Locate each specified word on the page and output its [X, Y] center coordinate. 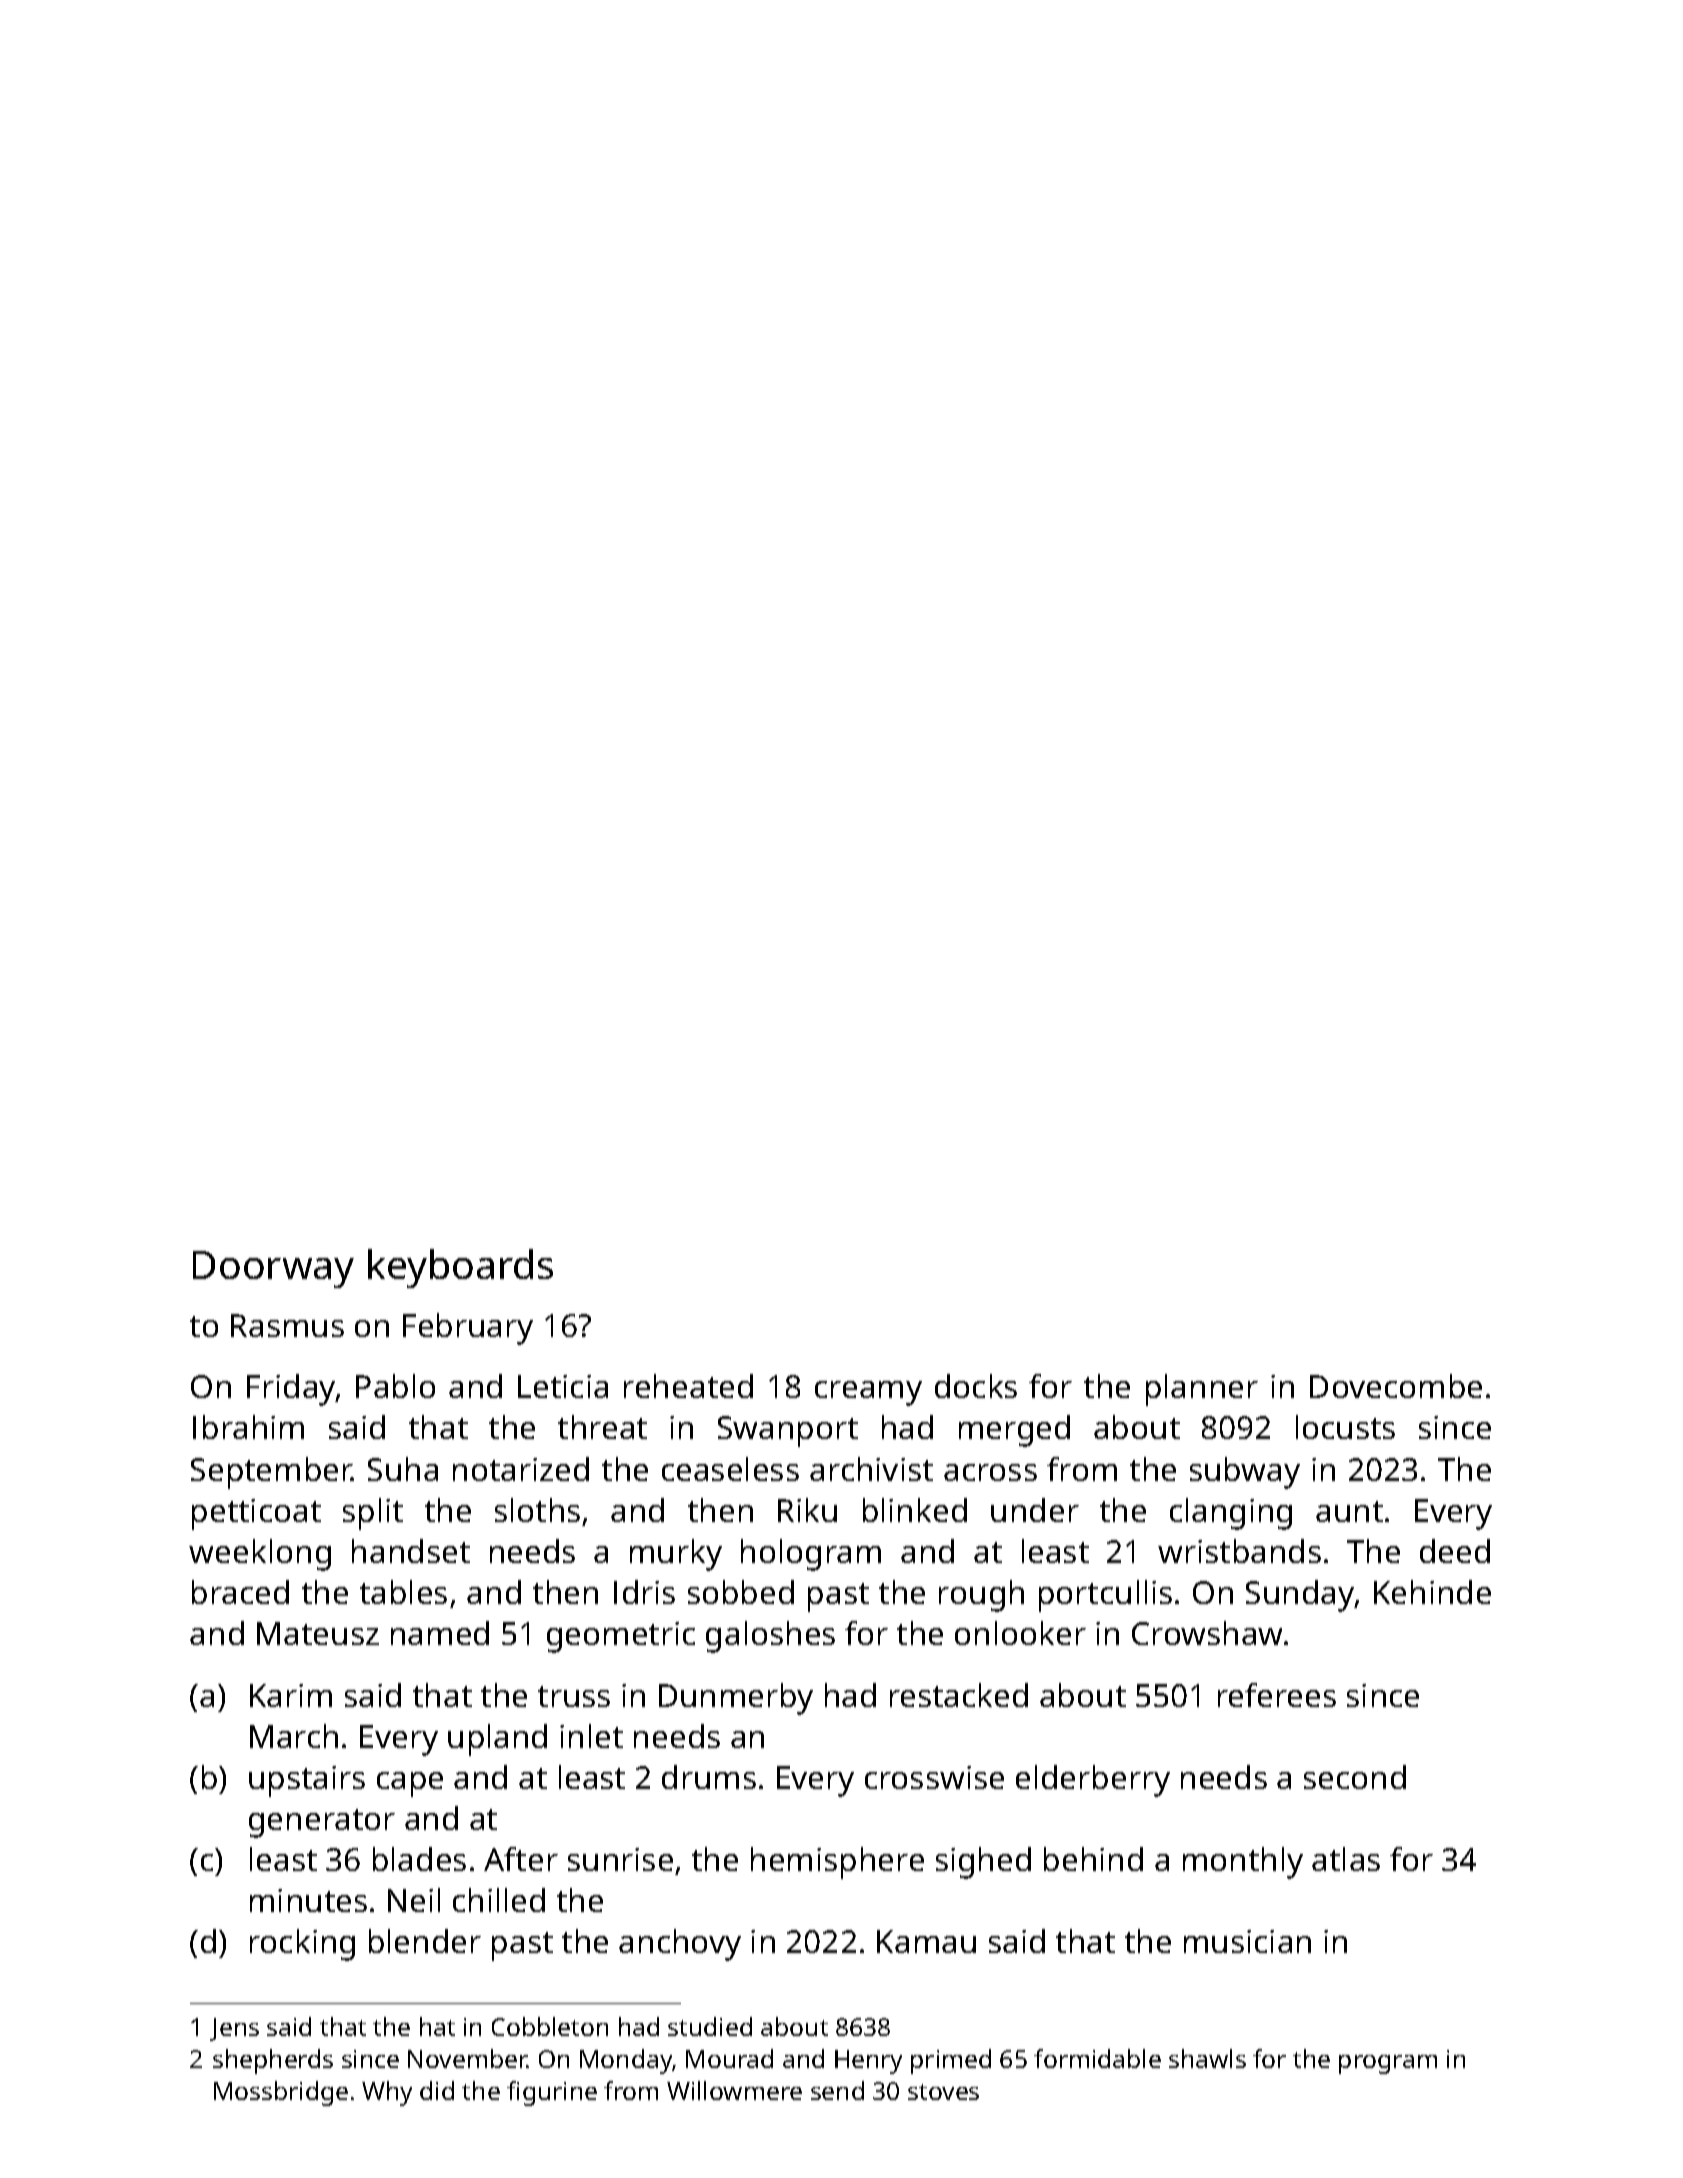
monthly [1243, 1863]
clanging [1231, 1514]
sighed [983, 1863]
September [271, 1473]
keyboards [460, 1268]
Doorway [273, 1269]
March [294, 1736]
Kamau [926, 1941]
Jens [234, 2029]
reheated [688, 1386]
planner [1202, 1390]
